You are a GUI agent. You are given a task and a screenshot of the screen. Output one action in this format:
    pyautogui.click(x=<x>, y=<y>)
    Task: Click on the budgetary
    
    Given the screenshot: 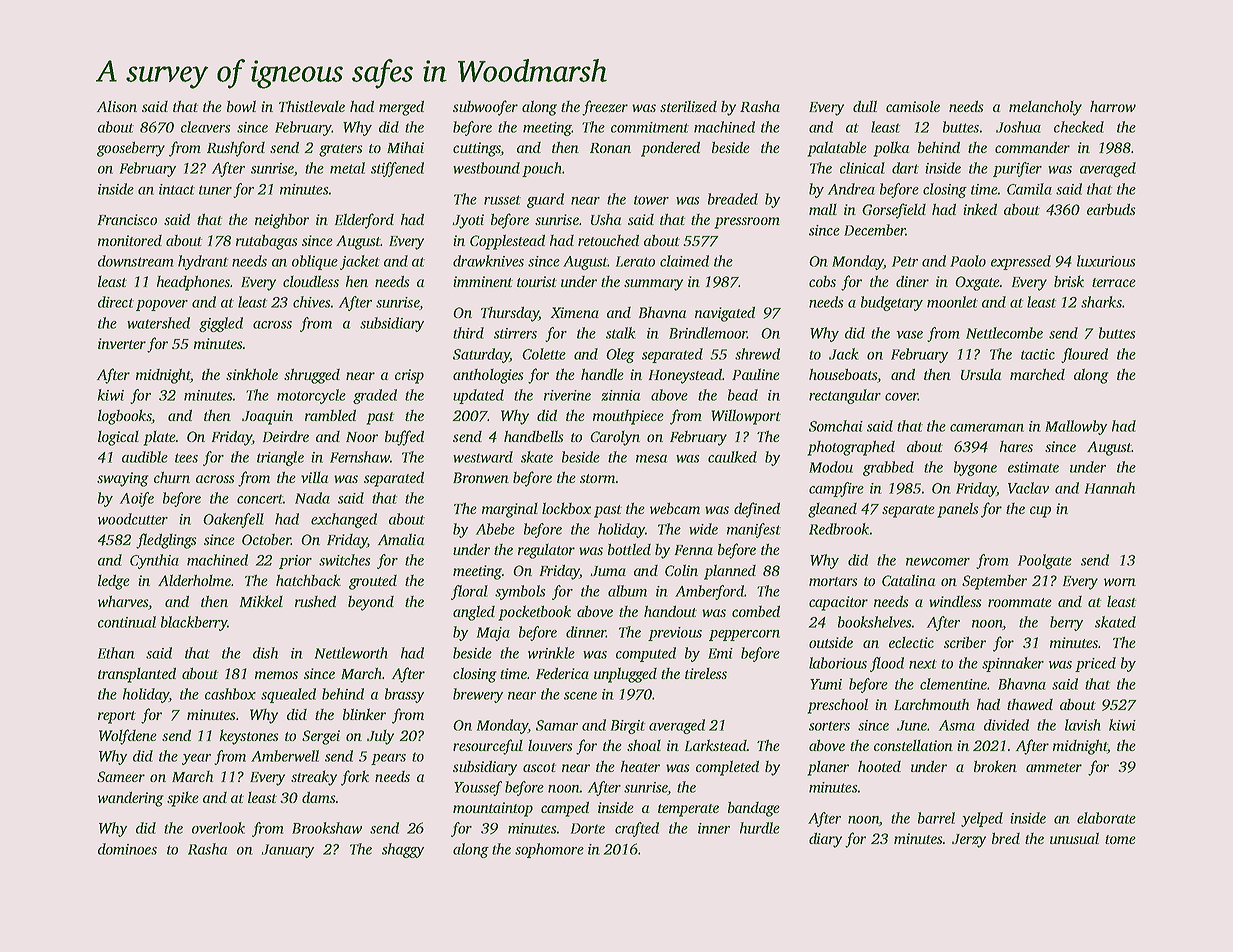 What is the action you would take?
    pyautogui.click(x=892, y=303)
